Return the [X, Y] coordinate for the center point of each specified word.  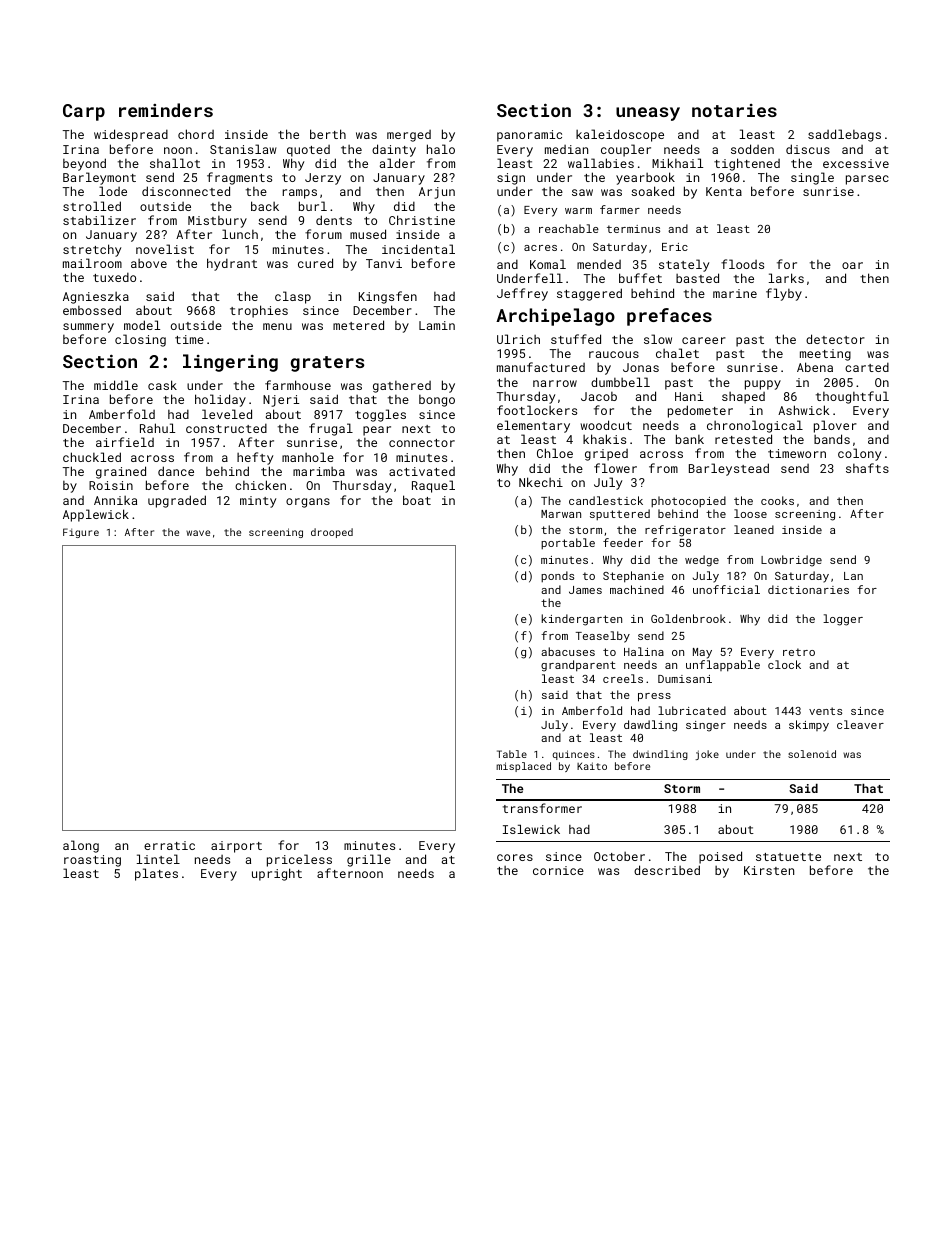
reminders [166, 110]
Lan [853, 576]
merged [409, 136]
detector [835, 339]
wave [198, 533]
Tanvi [384, 263]
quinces [573, 755]
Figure [81, 533]
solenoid [812, 754]
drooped [332, 533]
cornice [558, 870]
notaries [734, 110]
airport [236, 847]
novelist [165, 249]
